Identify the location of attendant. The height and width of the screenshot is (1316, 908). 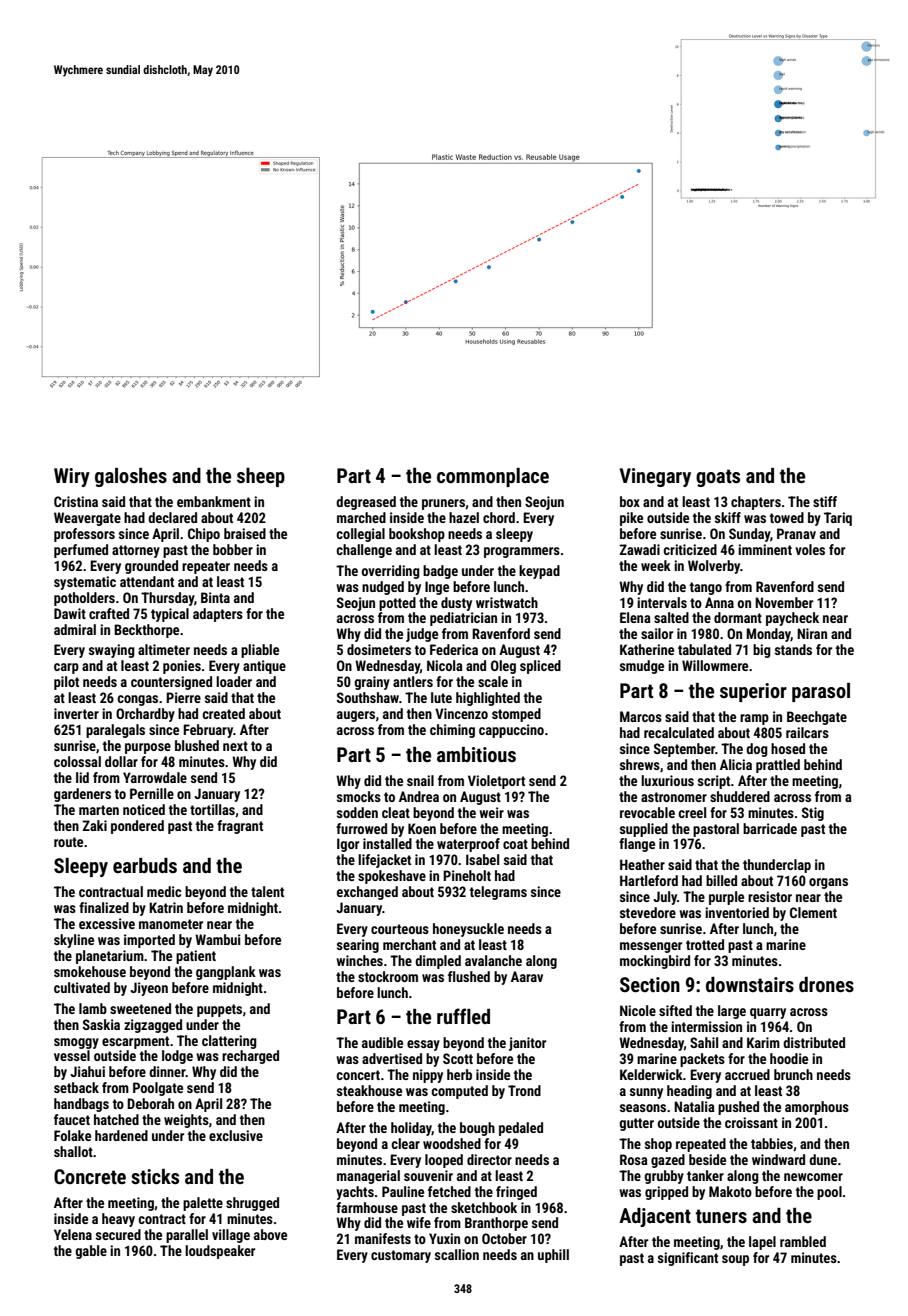
(147, 581).
